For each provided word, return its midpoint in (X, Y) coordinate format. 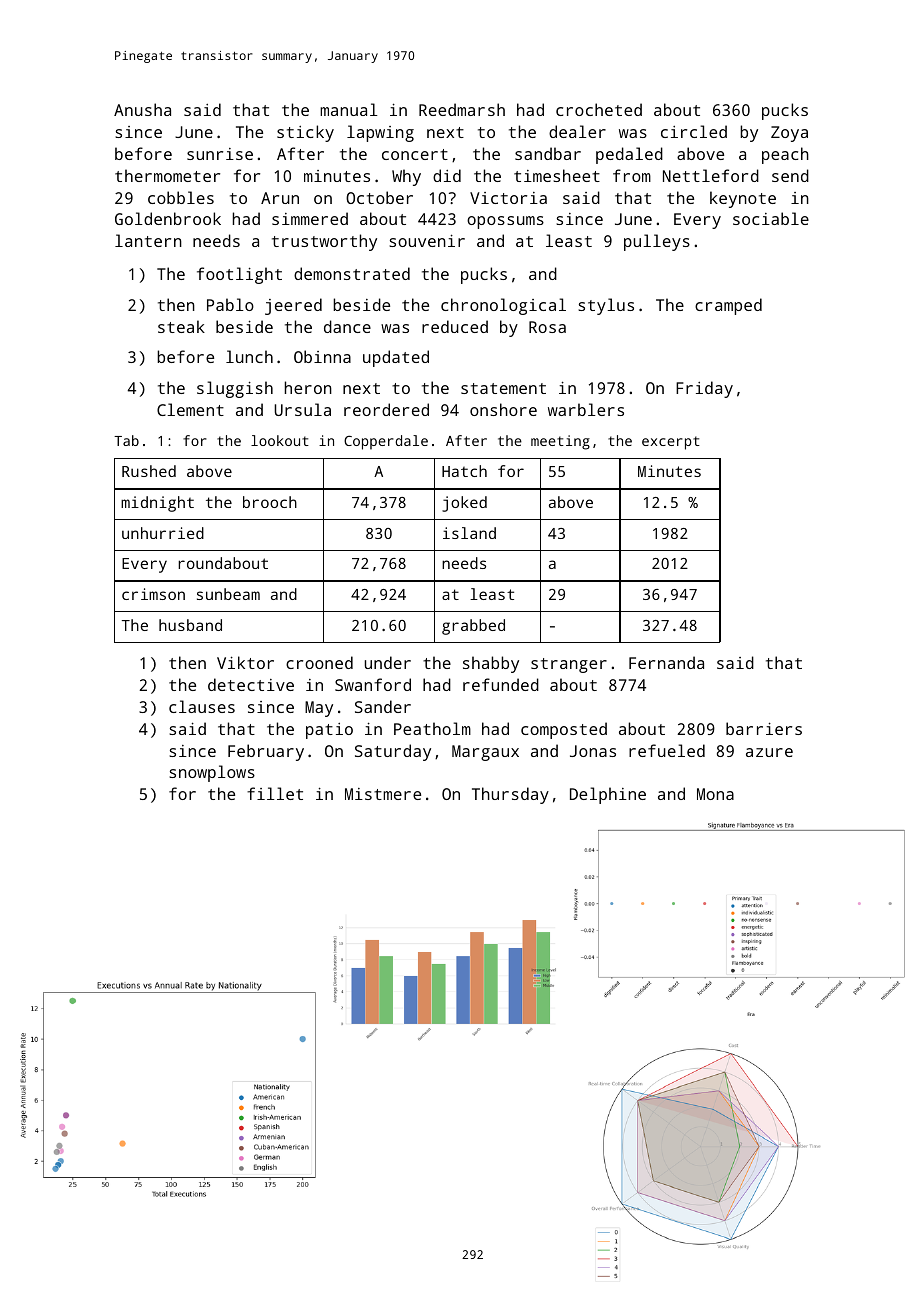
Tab (126, 440)
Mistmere (383, 794)
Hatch (464, 471)
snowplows (212, 773)
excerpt (671, 443)
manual (348, 109)
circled (694, 131)
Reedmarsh (462, 109)
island (469, 533)
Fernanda (666, 662)
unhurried (163, 533)
